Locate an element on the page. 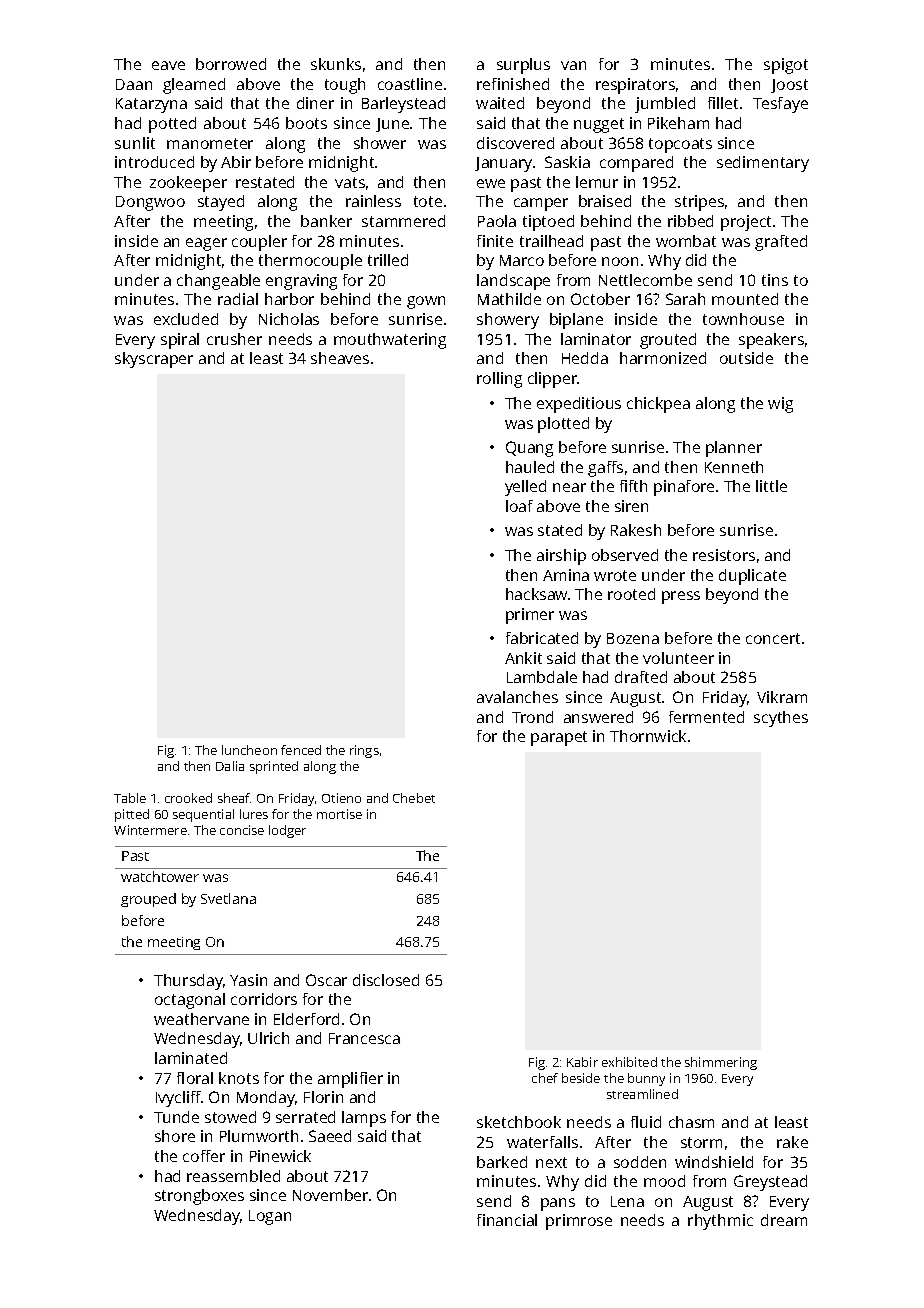  borrowed is located at coordinates (231, 64).
